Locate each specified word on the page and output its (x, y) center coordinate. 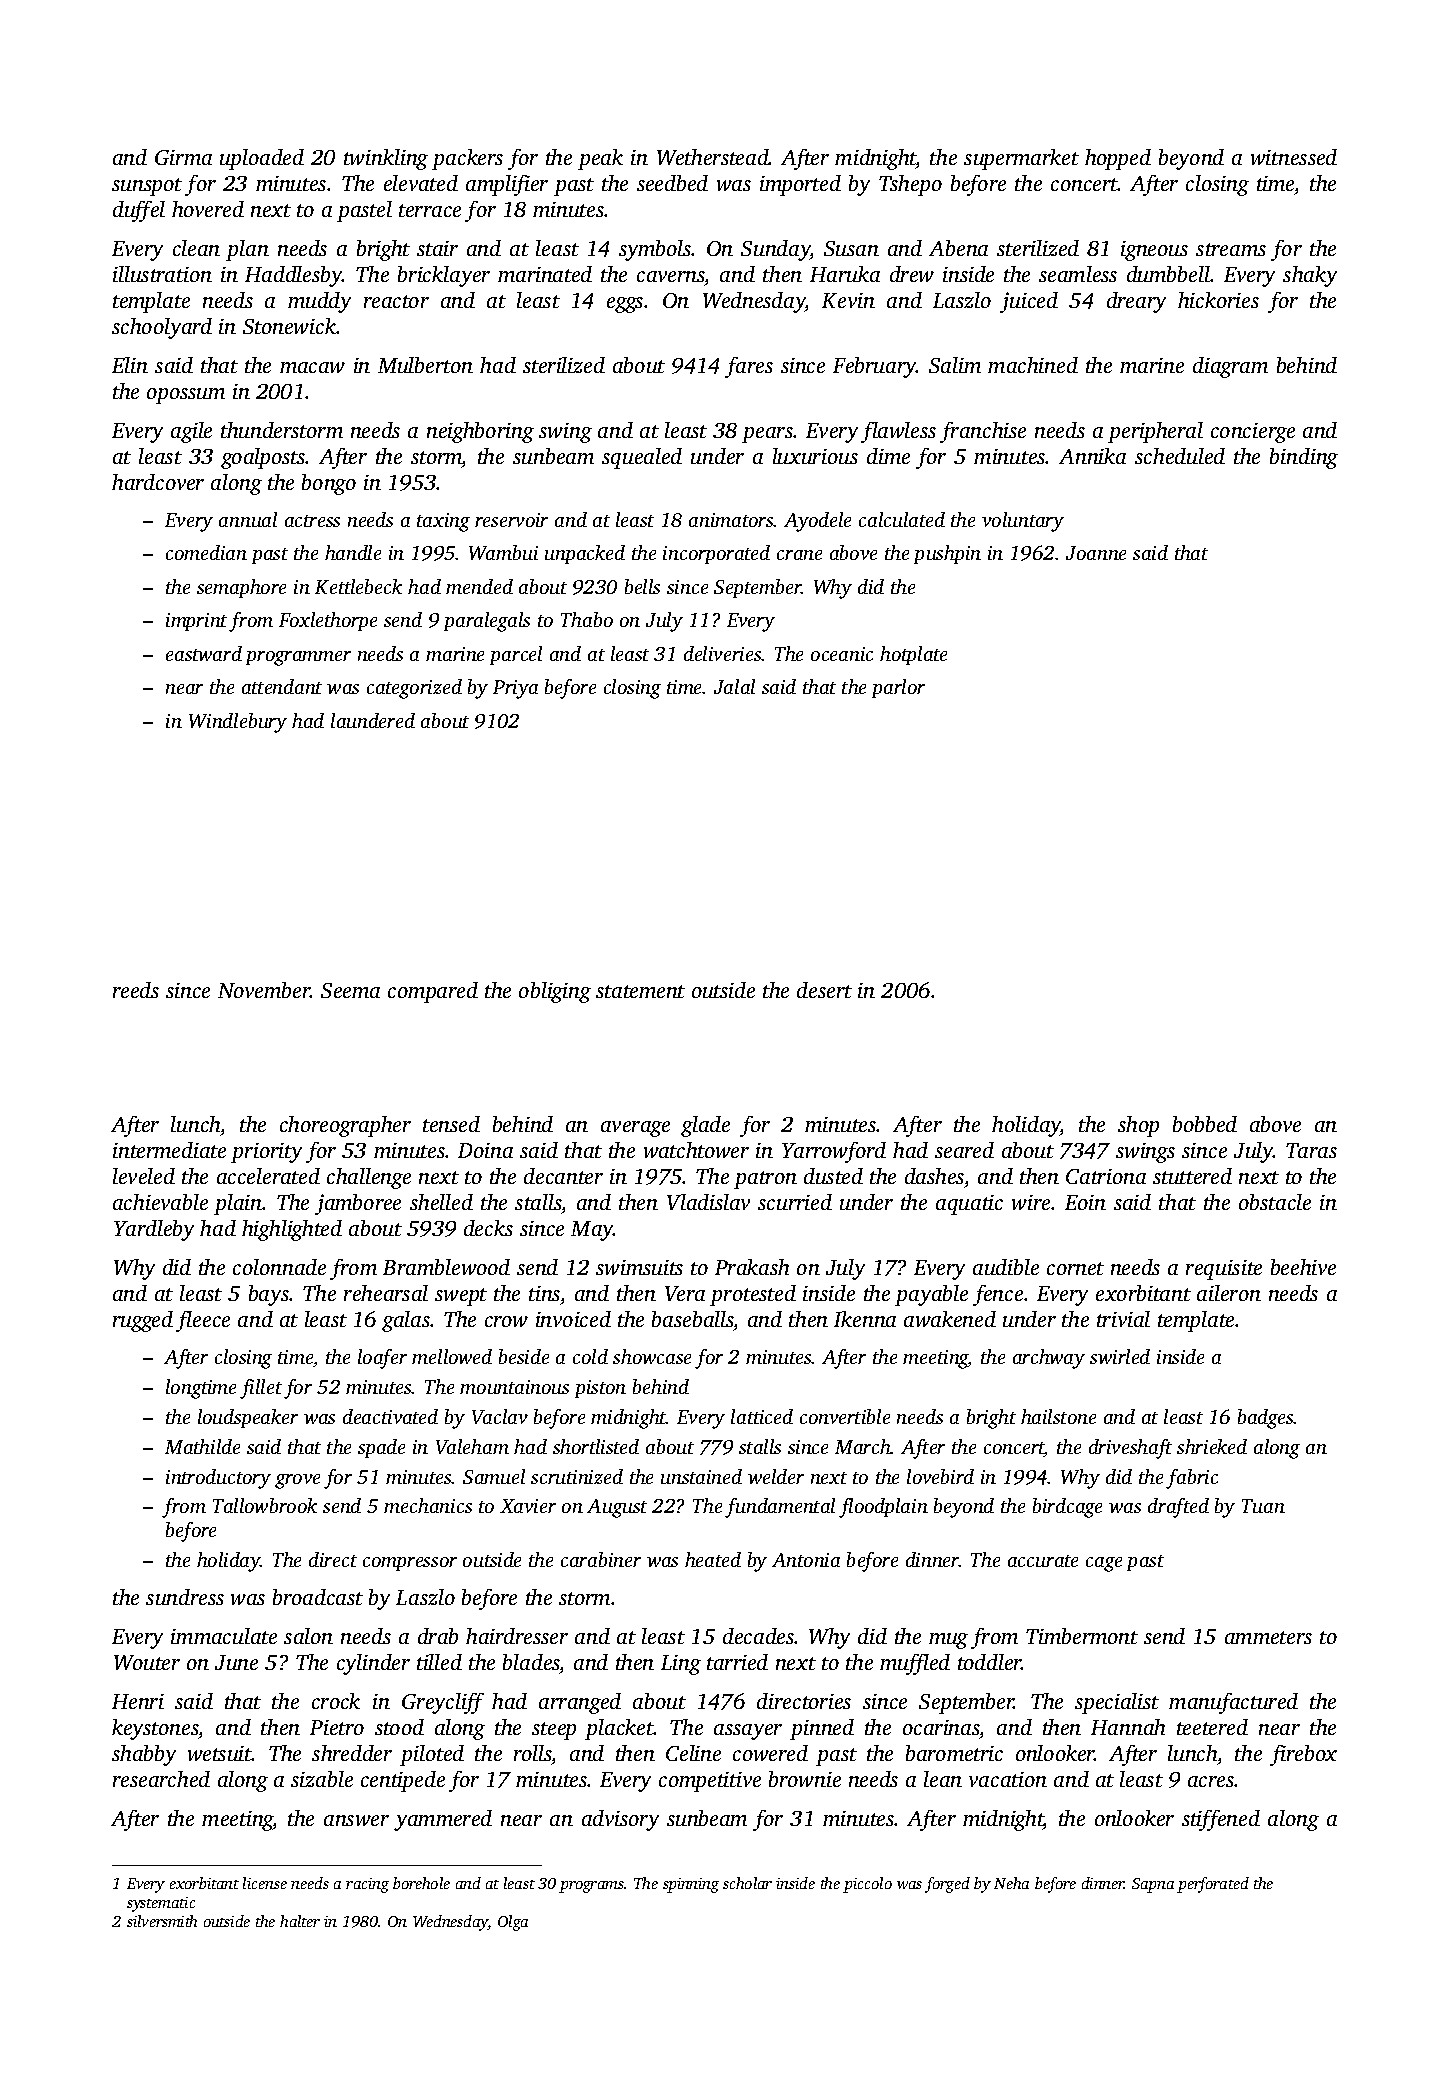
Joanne (1096, 553)
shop (1138, 1126)
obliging (555, 992)
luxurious (815, 456)
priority (266, 1153)
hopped (1118, 159)
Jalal (734, 686)
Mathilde (202, 1446)
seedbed (672, 183)
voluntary (1023, 522)
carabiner (601, 1559)
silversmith (162, 1921)
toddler (990, 1662)
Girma (183, 157)
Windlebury (238, 723)
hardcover (158, 482)
